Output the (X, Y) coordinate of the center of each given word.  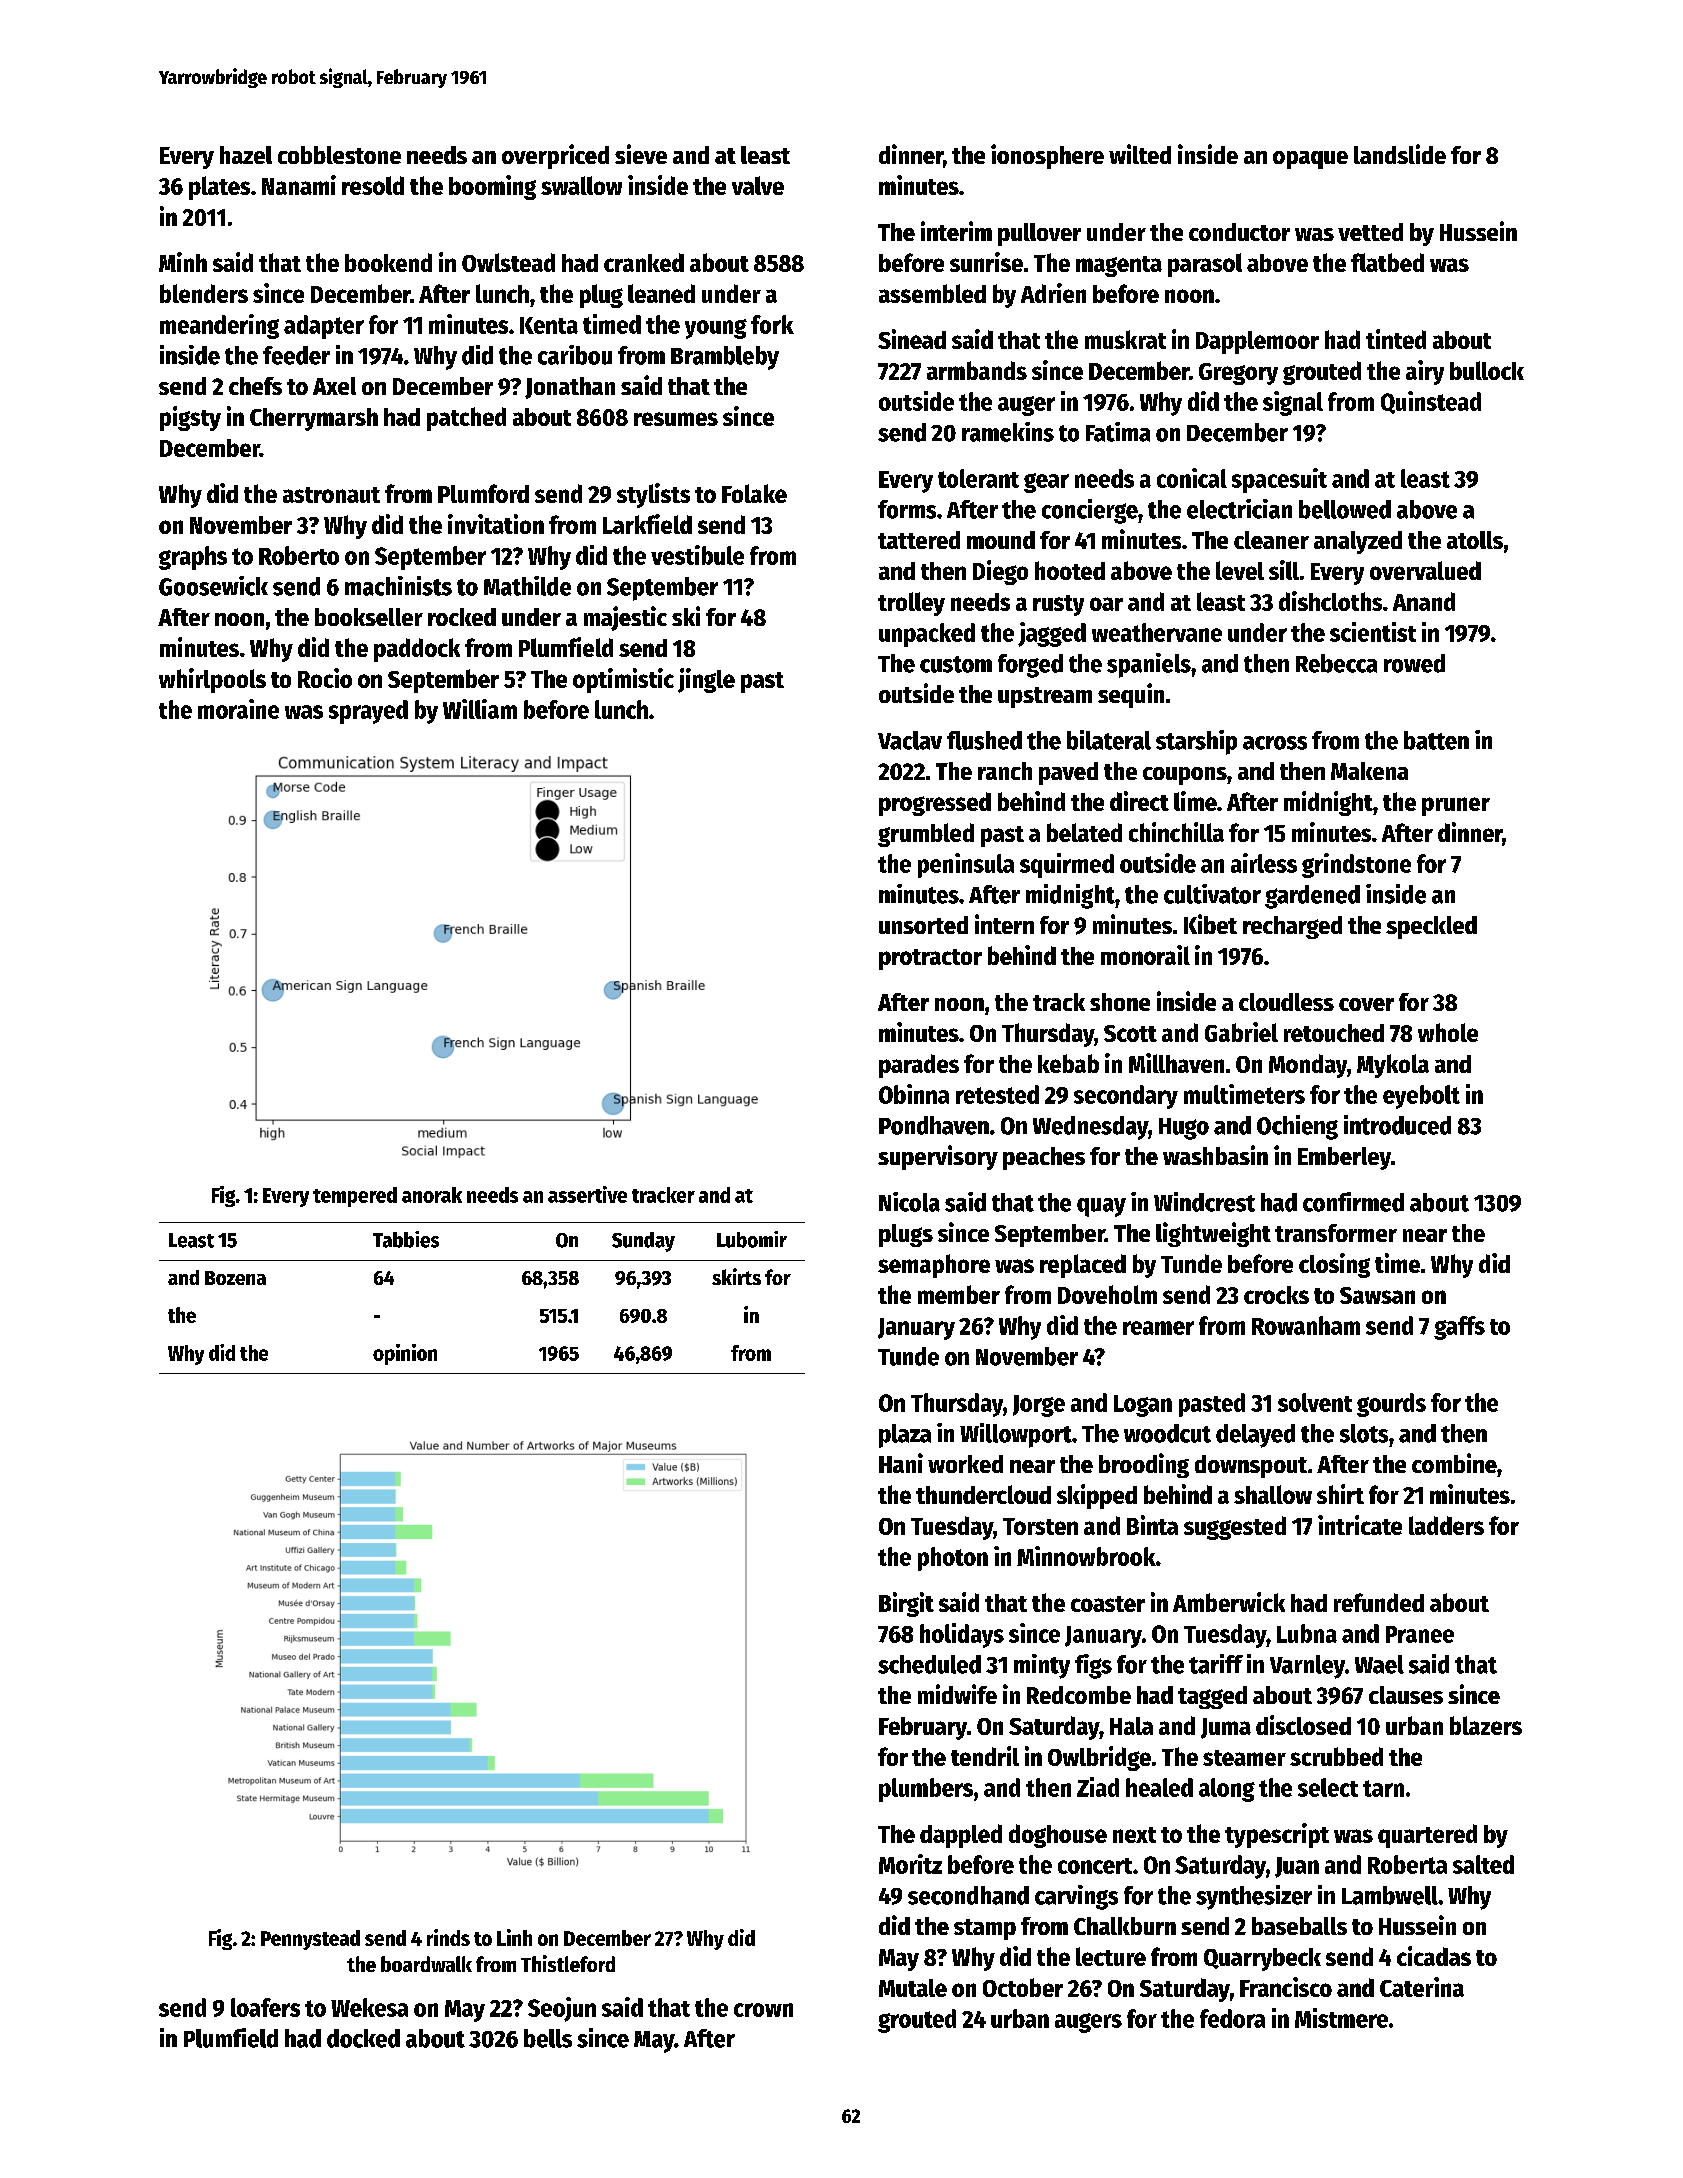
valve (758, 185)
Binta (1152, 1525)
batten (1436, 740)
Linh (514, 1937)
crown (763, 2010)
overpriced (555, 156)
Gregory (1238, 374)
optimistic (623, 680)
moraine (238, 709)
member (959, 1294)
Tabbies (406, 1239)
